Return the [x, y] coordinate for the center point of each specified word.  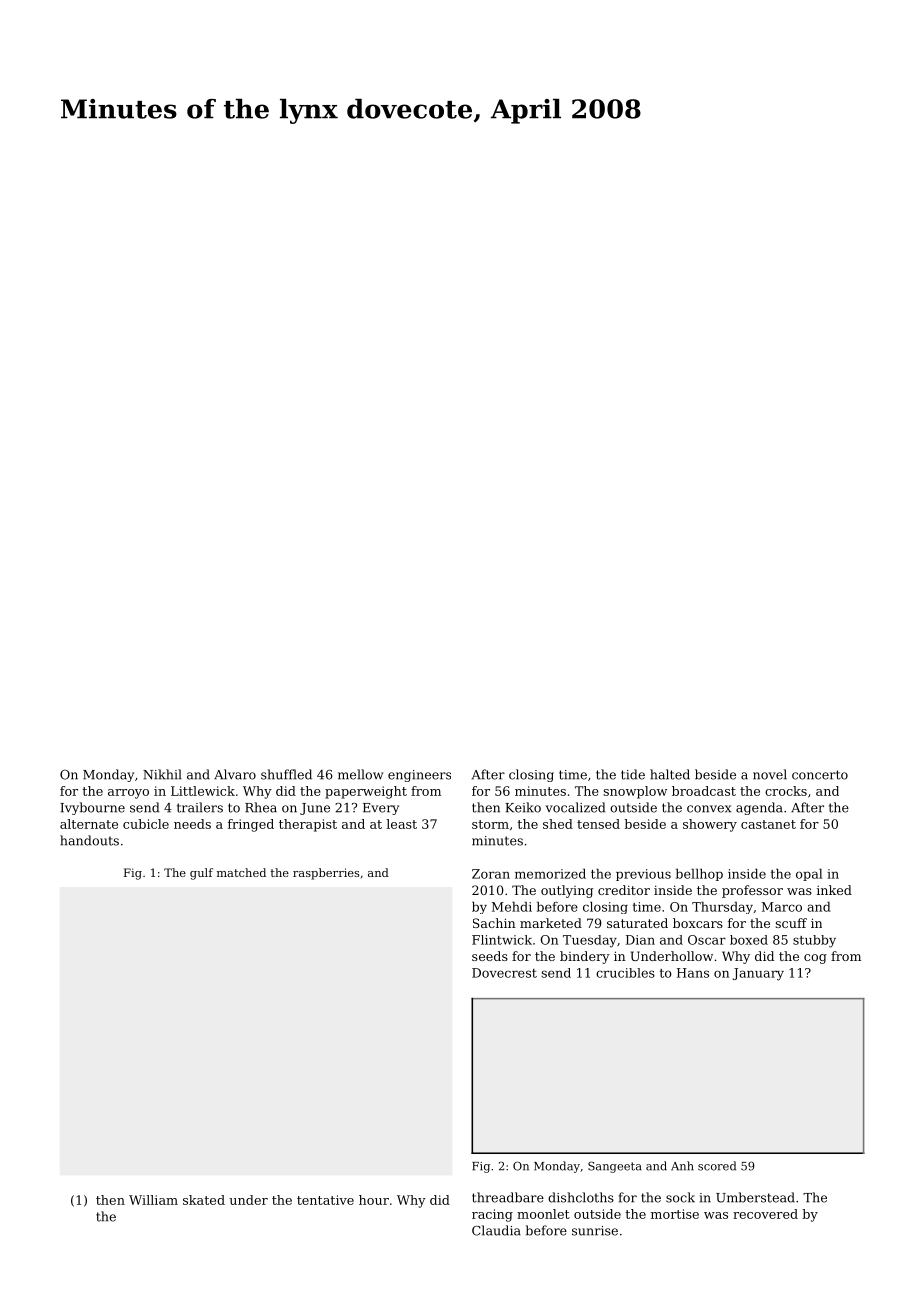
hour [374, 1200]
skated [204, 1200]
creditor [624, 890]
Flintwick [502, 940]
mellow [360, 774]
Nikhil [162, 774]
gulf [201, 874]
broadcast [704, 791]
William [153, 1200]
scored [717, 1166]
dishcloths [581, 1197]
